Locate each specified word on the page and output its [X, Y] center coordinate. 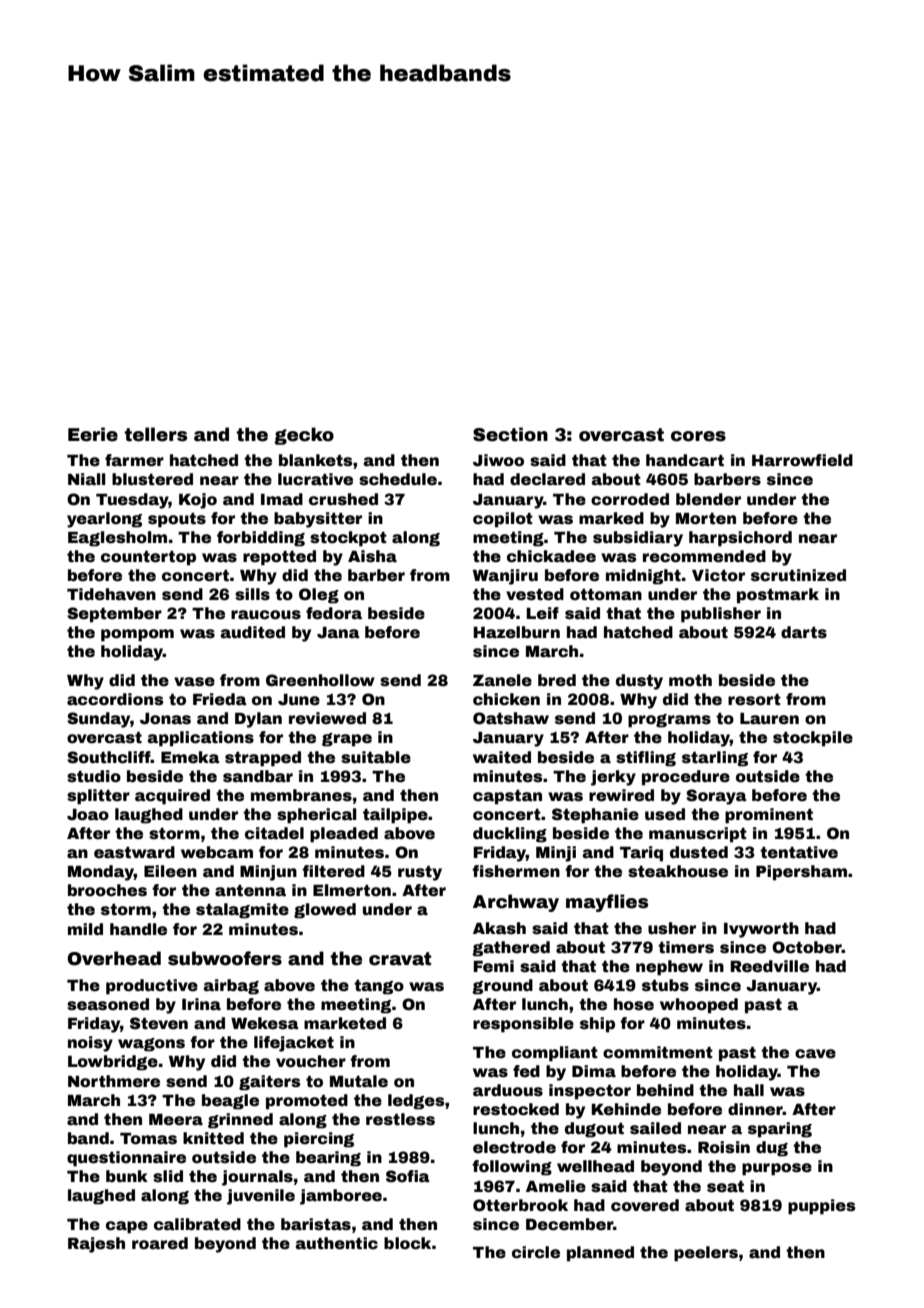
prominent [769, 816]
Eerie [93, 434]
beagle [230, 1102]
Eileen [170, 871]
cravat [400, 959]
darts [804, 632]
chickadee [551, 556]
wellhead [595, 1166]
